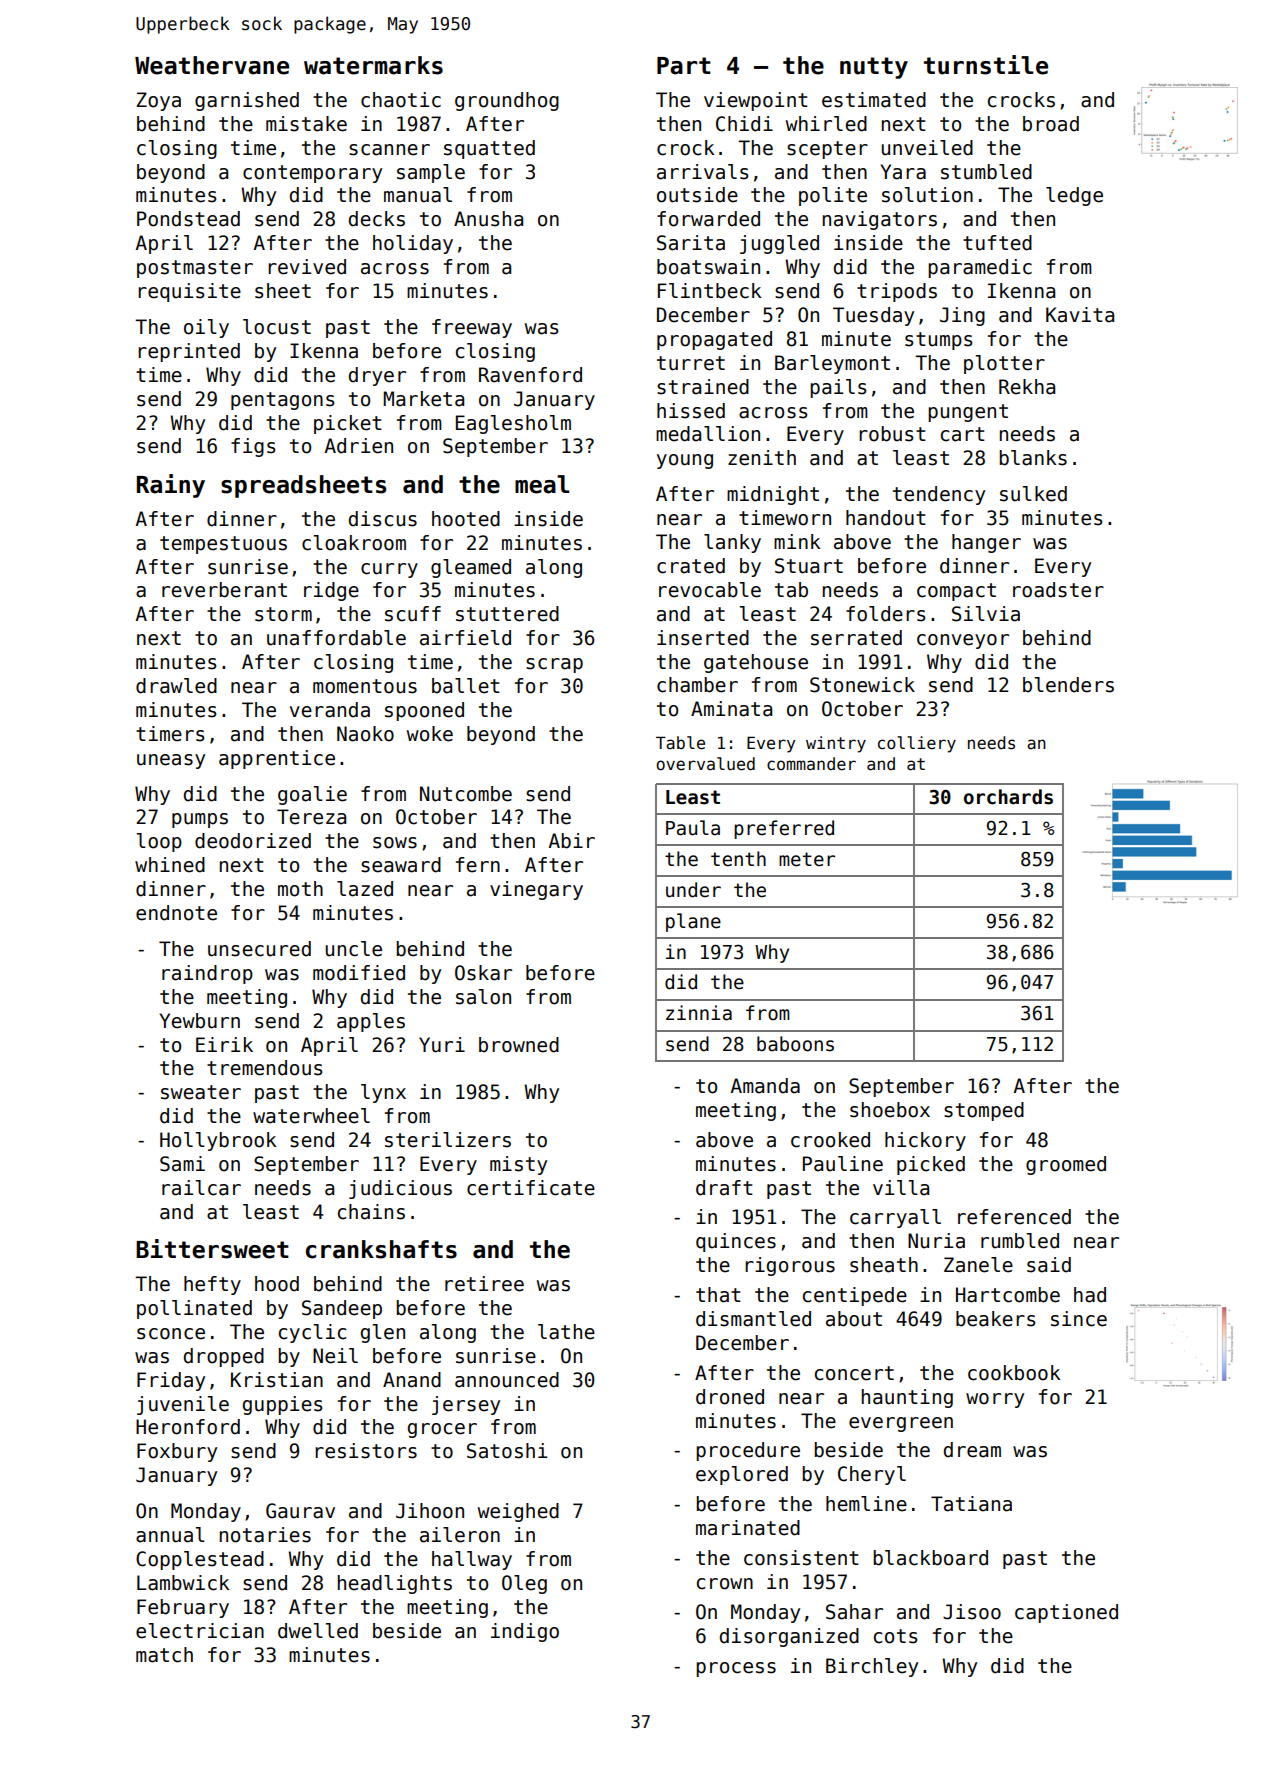 Image resolution: width=1261 pixels, height=1783 pixels. I want to click on robust, so click(892, 434).
